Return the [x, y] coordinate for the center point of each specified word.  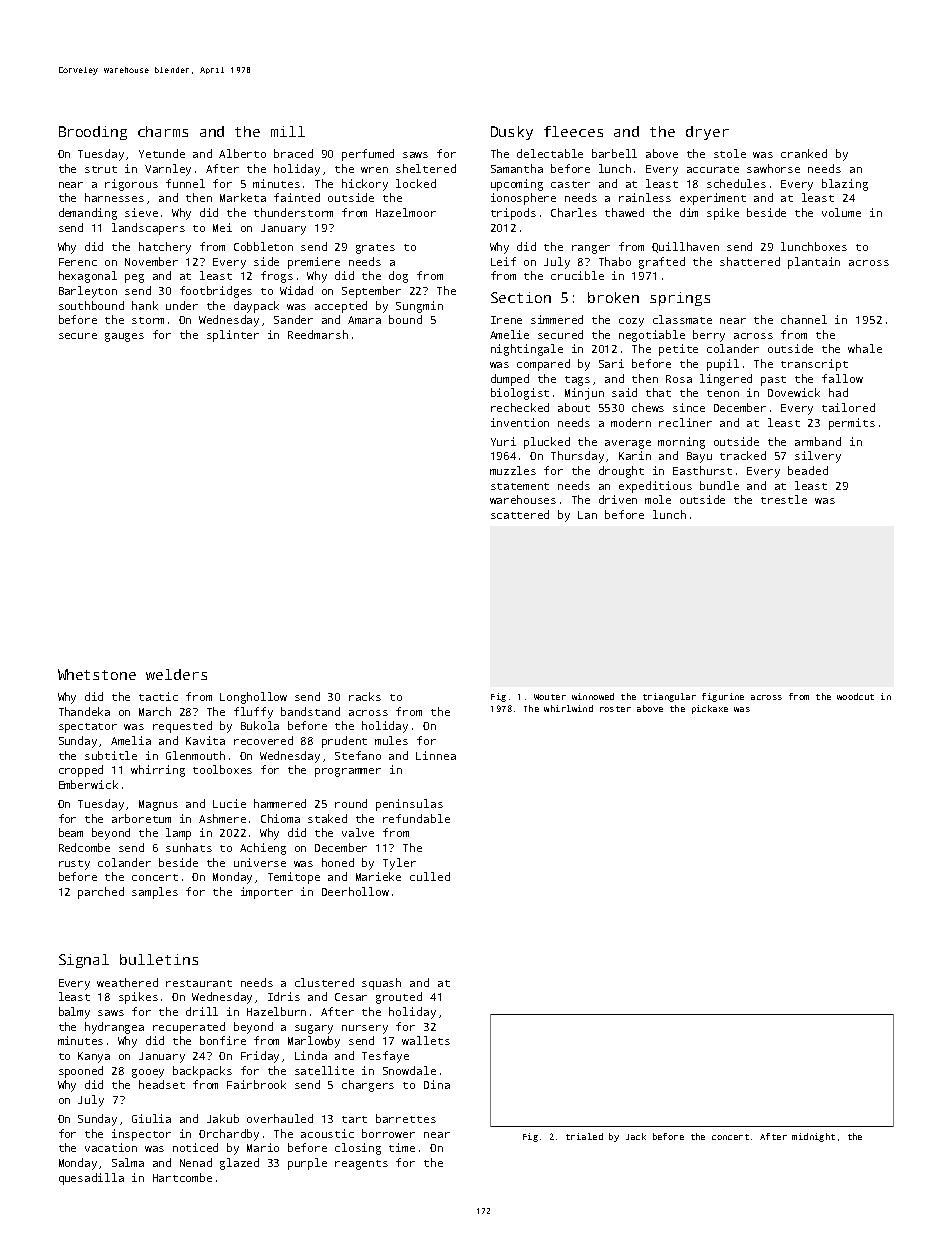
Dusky [512, 133]
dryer [707, 133]
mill [288, 131]
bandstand [310, 711]
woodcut [855, 696]
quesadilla [91, 1179]
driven [618, 499]
